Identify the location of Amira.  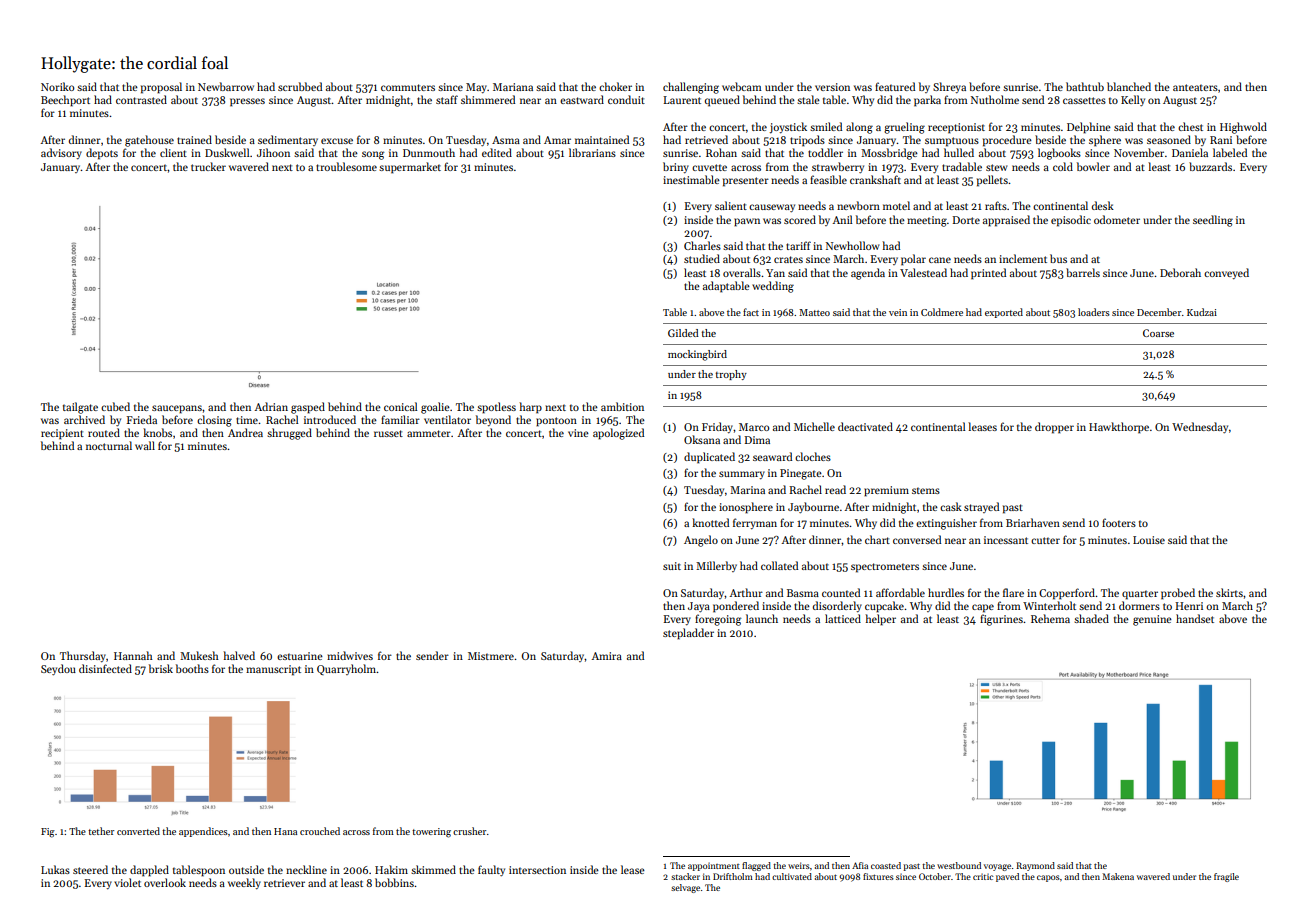
(606, 656).
